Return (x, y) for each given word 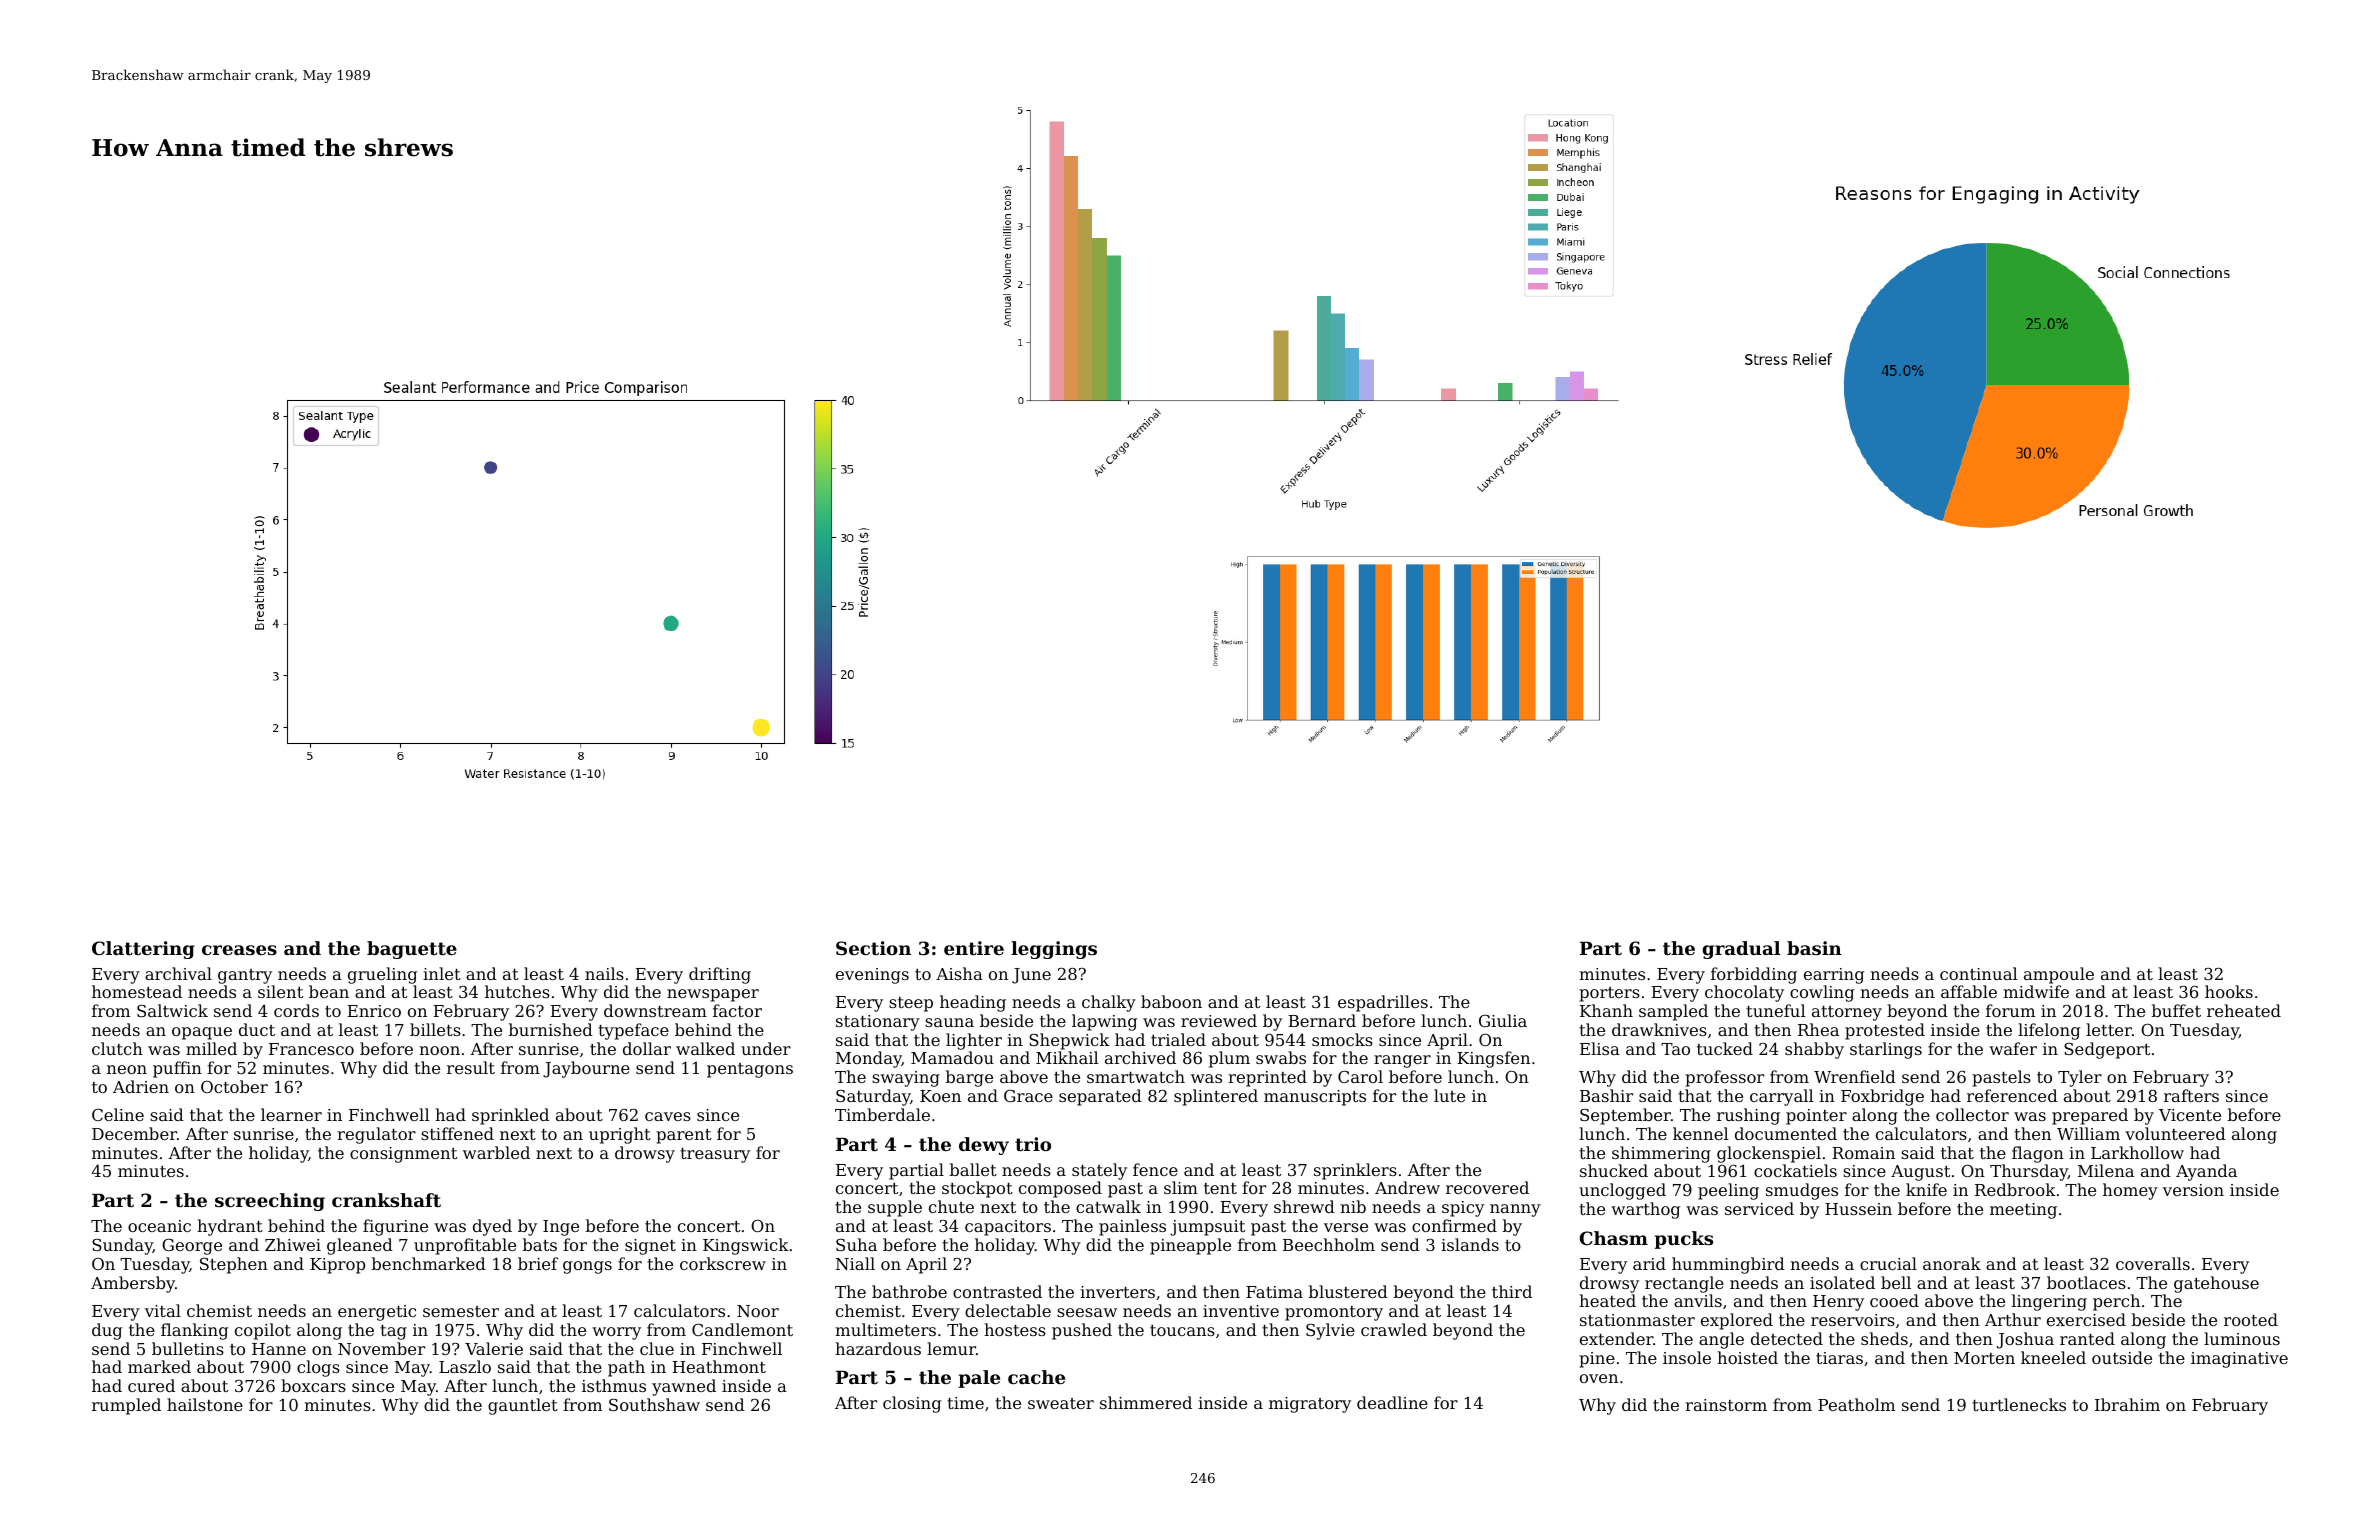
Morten (1984, 1358)
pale (979, 1379)
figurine (395, 1227)
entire (974, 948)
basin (1814, 948)
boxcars (313, 1385)
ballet (973, 1169)
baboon (1171, 1001)
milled (211, 1048)
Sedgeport (2107, 1050)
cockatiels (1795, 1170)
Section (873, 948)
